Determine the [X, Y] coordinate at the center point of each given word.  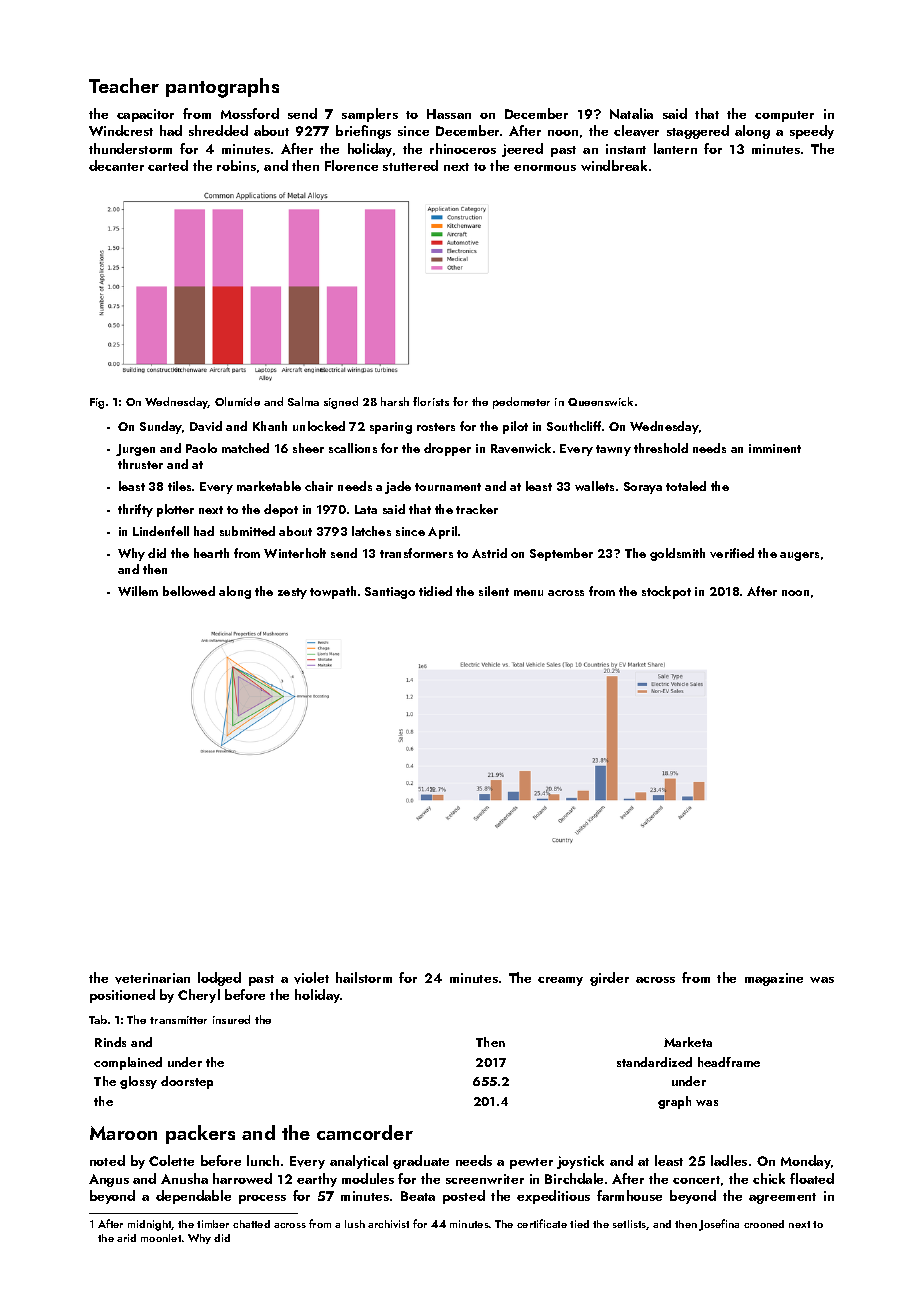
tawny [613, 450]
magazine [774, 979]
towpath [333, 592]
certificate [542, 1223]
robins [236, 165]
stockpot [666, 592]
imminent [775, 448]
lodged [219, 979]
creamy [560, 981]
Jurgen [135, 450]
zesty [292, 593]
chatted [251, 1224]
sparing [391, 428]
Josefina [719, 1225]
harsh [395, 401]
